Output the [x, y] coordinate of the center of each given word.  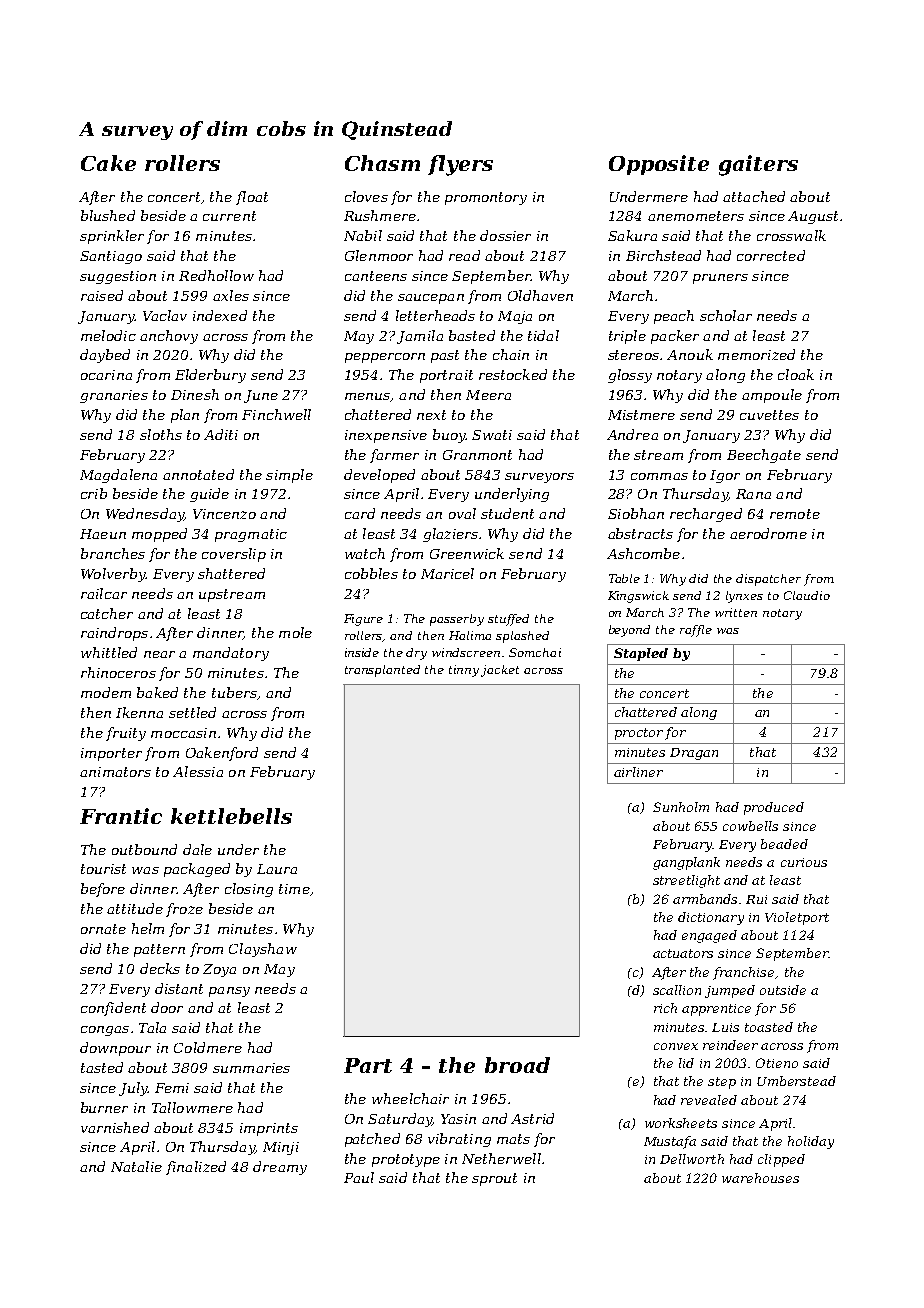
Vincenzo [224, 514]
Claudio [807, 595]
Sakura [632, 235]
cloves [366, 196]
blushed [108, 215]
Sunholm [681, 807]
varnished [115, 1127]
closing [249, 890]
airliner [638, 772]
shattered [231, 573]
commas [659, 476]
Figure [363, 620]
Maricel [447, 573]
